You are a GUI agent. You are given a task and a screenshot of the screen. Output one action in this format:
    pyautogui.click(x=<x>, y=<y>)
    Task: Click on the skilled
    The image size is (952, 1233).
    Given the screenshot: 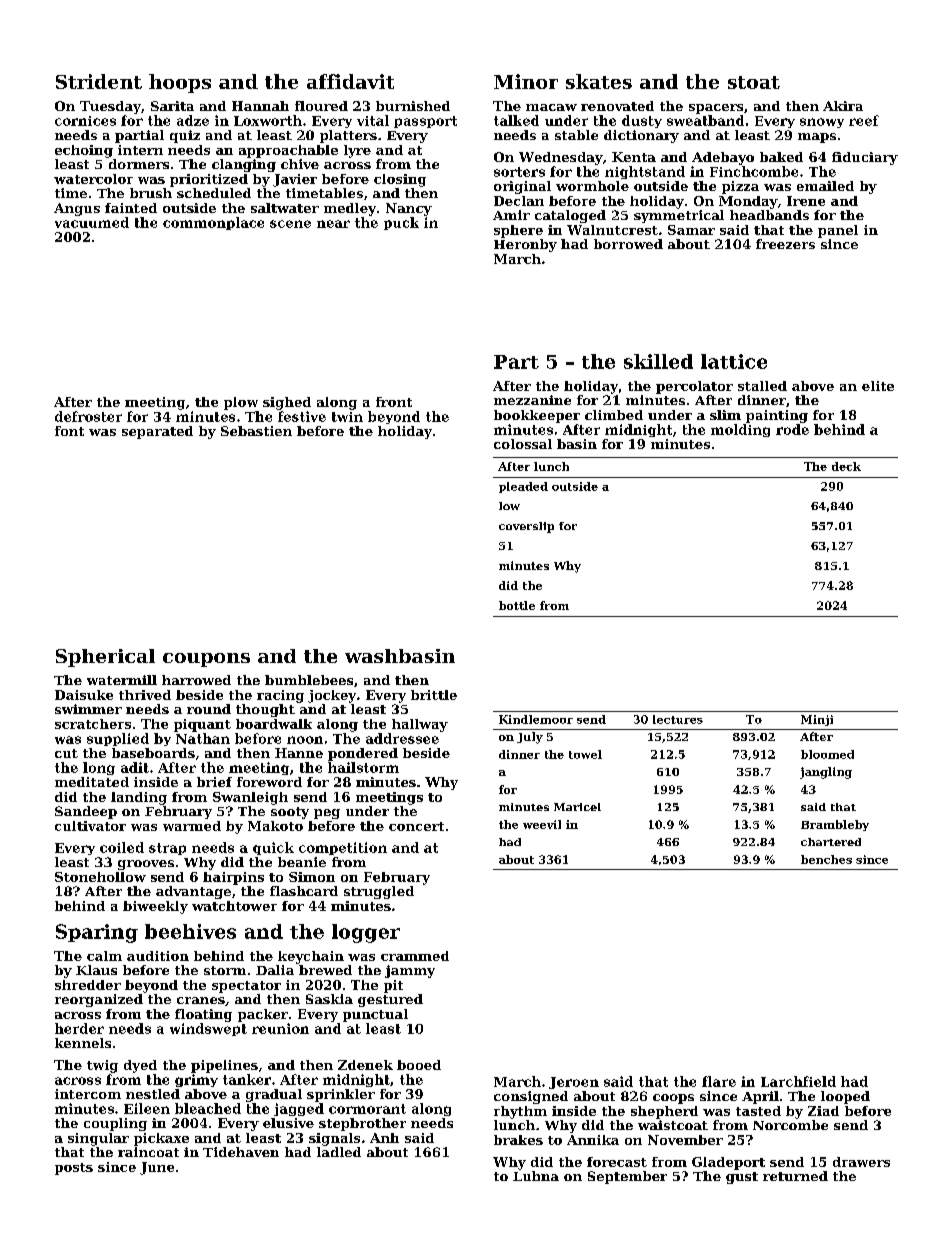 What is the action you would take?
    pyautogui.click(x=658, y=361)
